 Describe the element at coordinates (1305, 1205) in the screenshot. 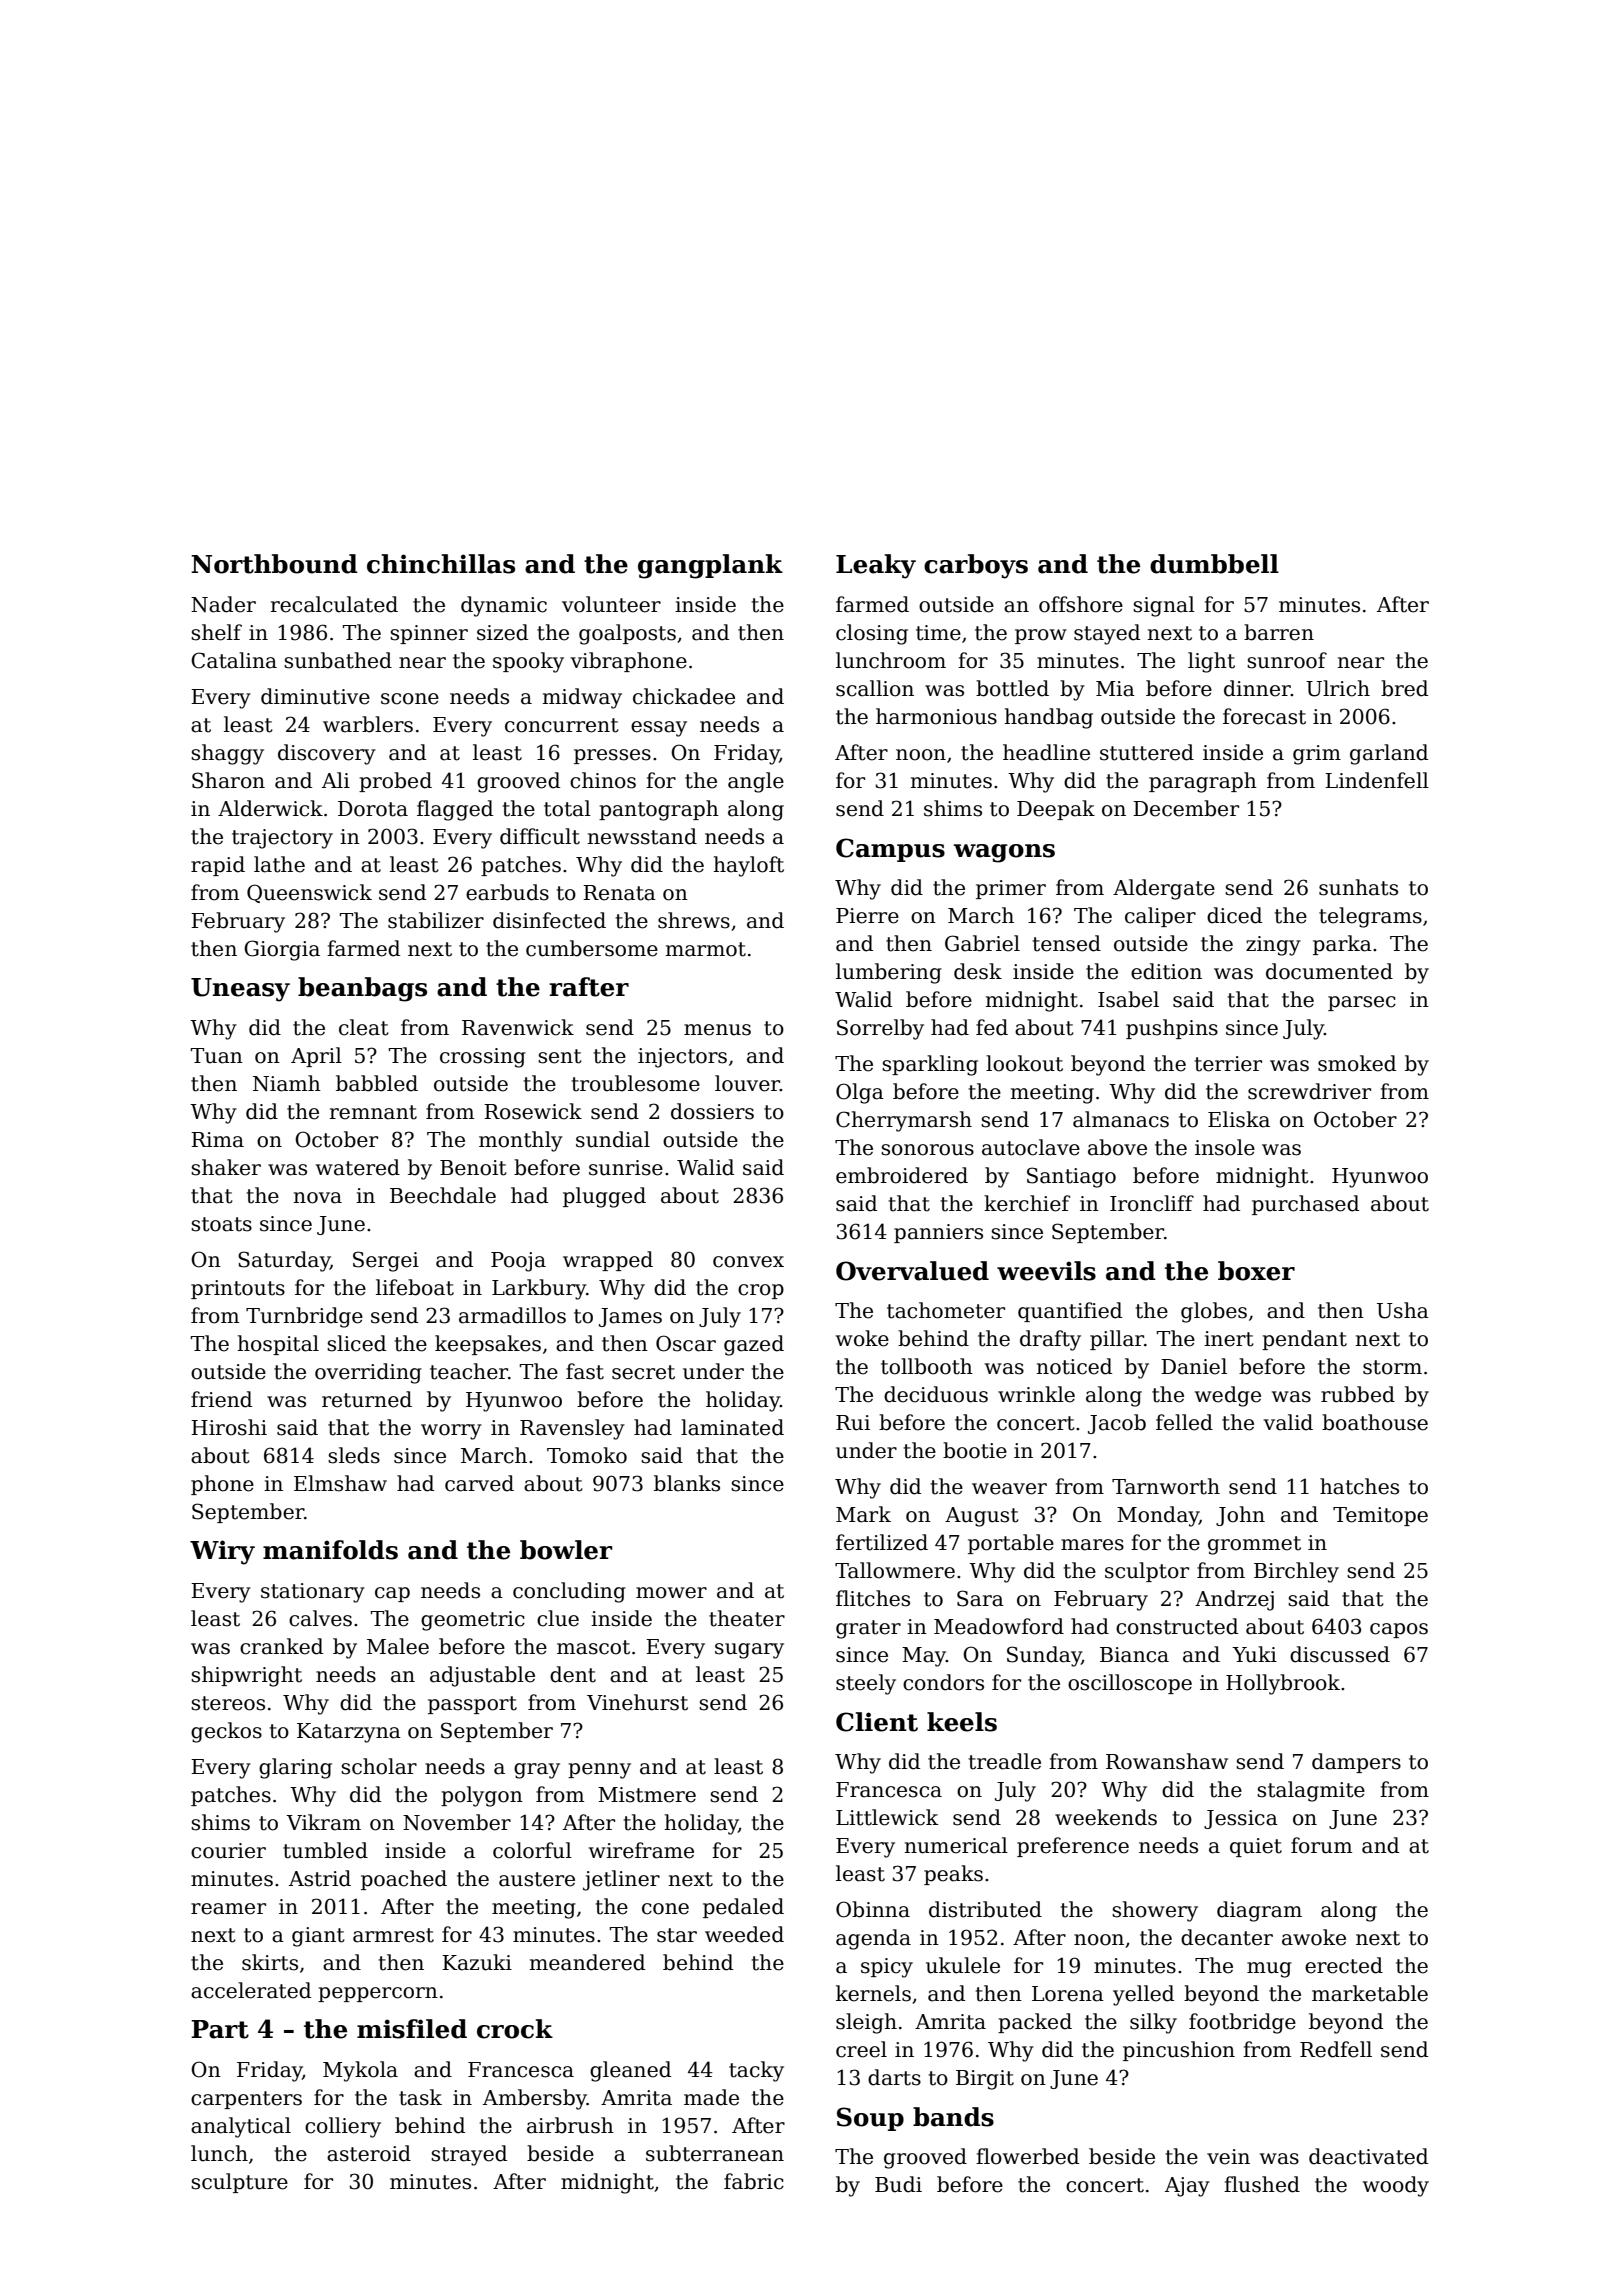

I see `purchased` at that location.
